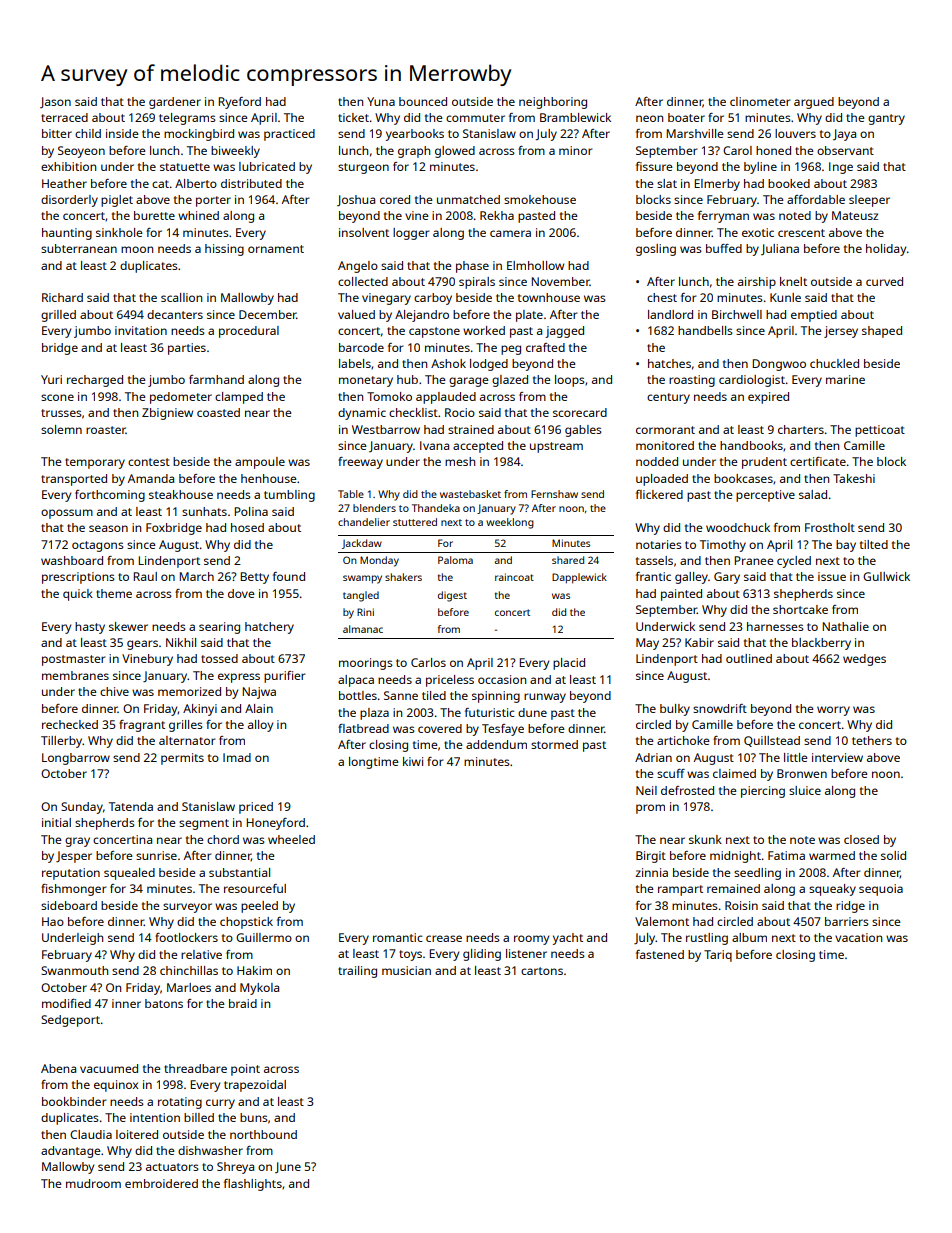 This screenshot has width=952, height=1233. What do you see at coordinates (794, 562) in the screenshot?
I see `cycled` at bounding box center [794, 562].
